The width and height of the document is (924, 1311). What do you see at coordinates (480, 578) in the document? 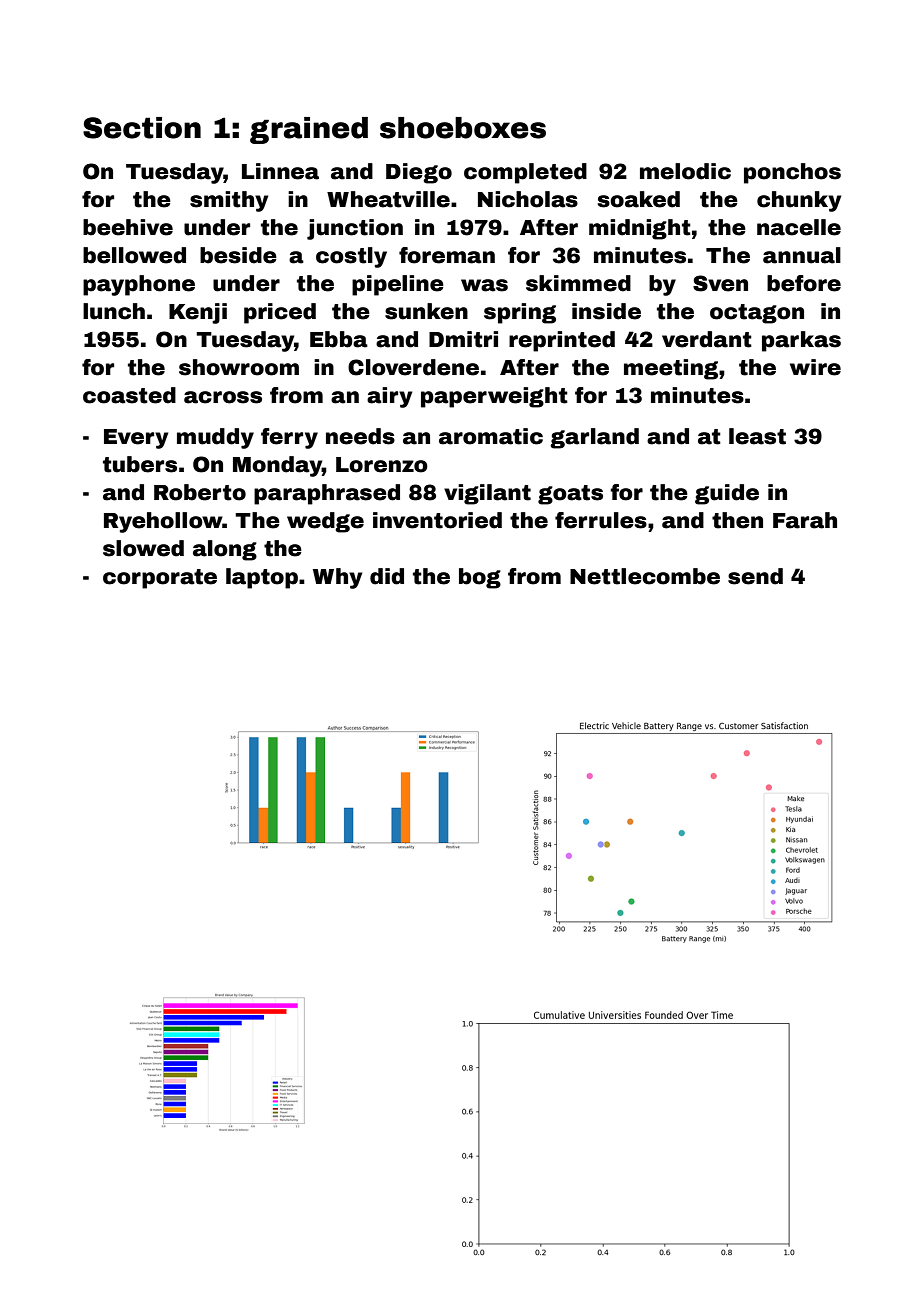
I see `bog` at bounding box center [480, 578].
